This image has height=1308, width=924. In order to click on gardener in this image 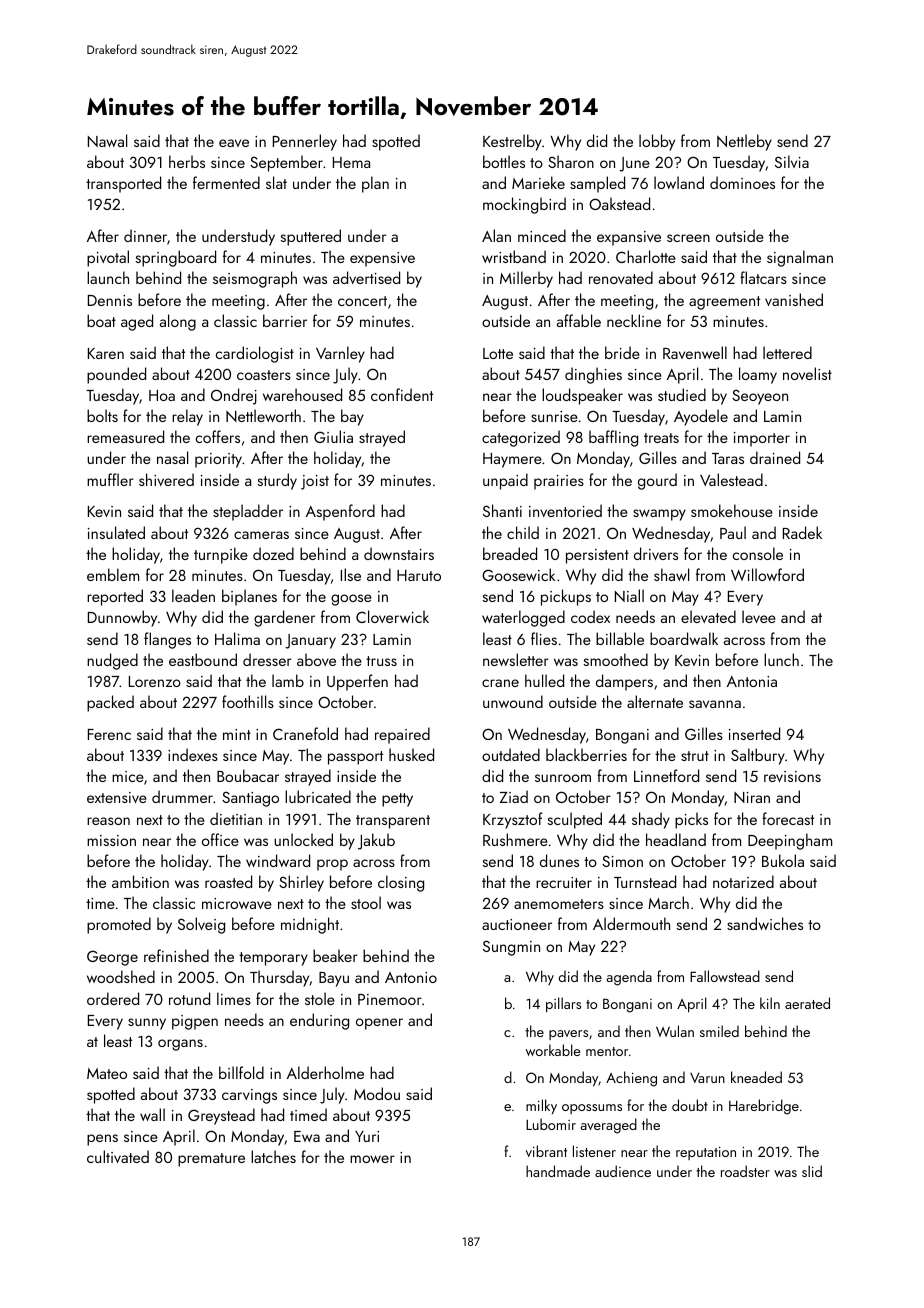, I will do `click(284, 618)`.
